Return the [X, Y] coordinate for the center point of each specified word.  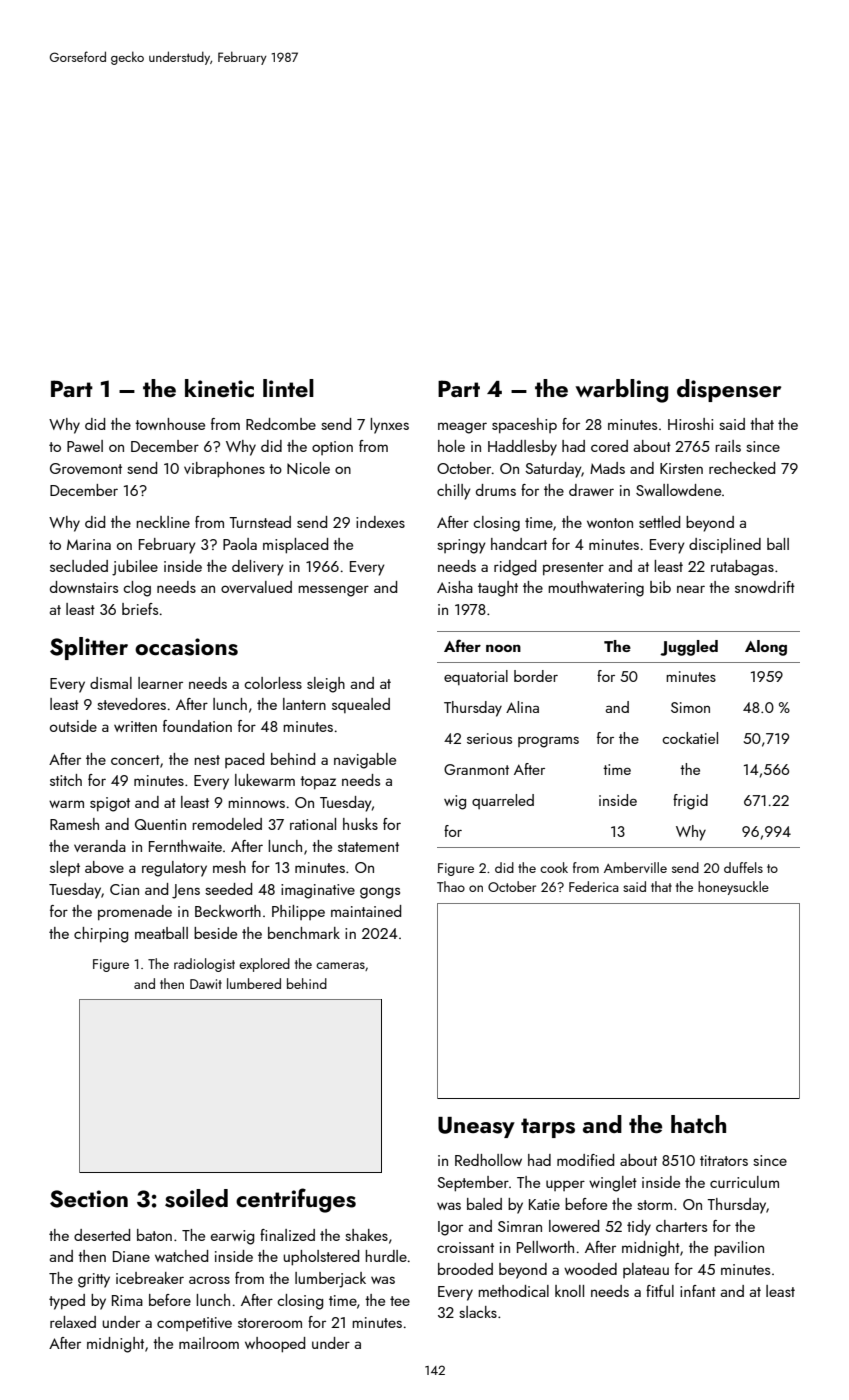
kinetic [219, 388]
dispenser [729, 390]
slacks [478, 1312]
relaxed [73, 1322]
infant [698, 1291]
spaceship [524, 426]
